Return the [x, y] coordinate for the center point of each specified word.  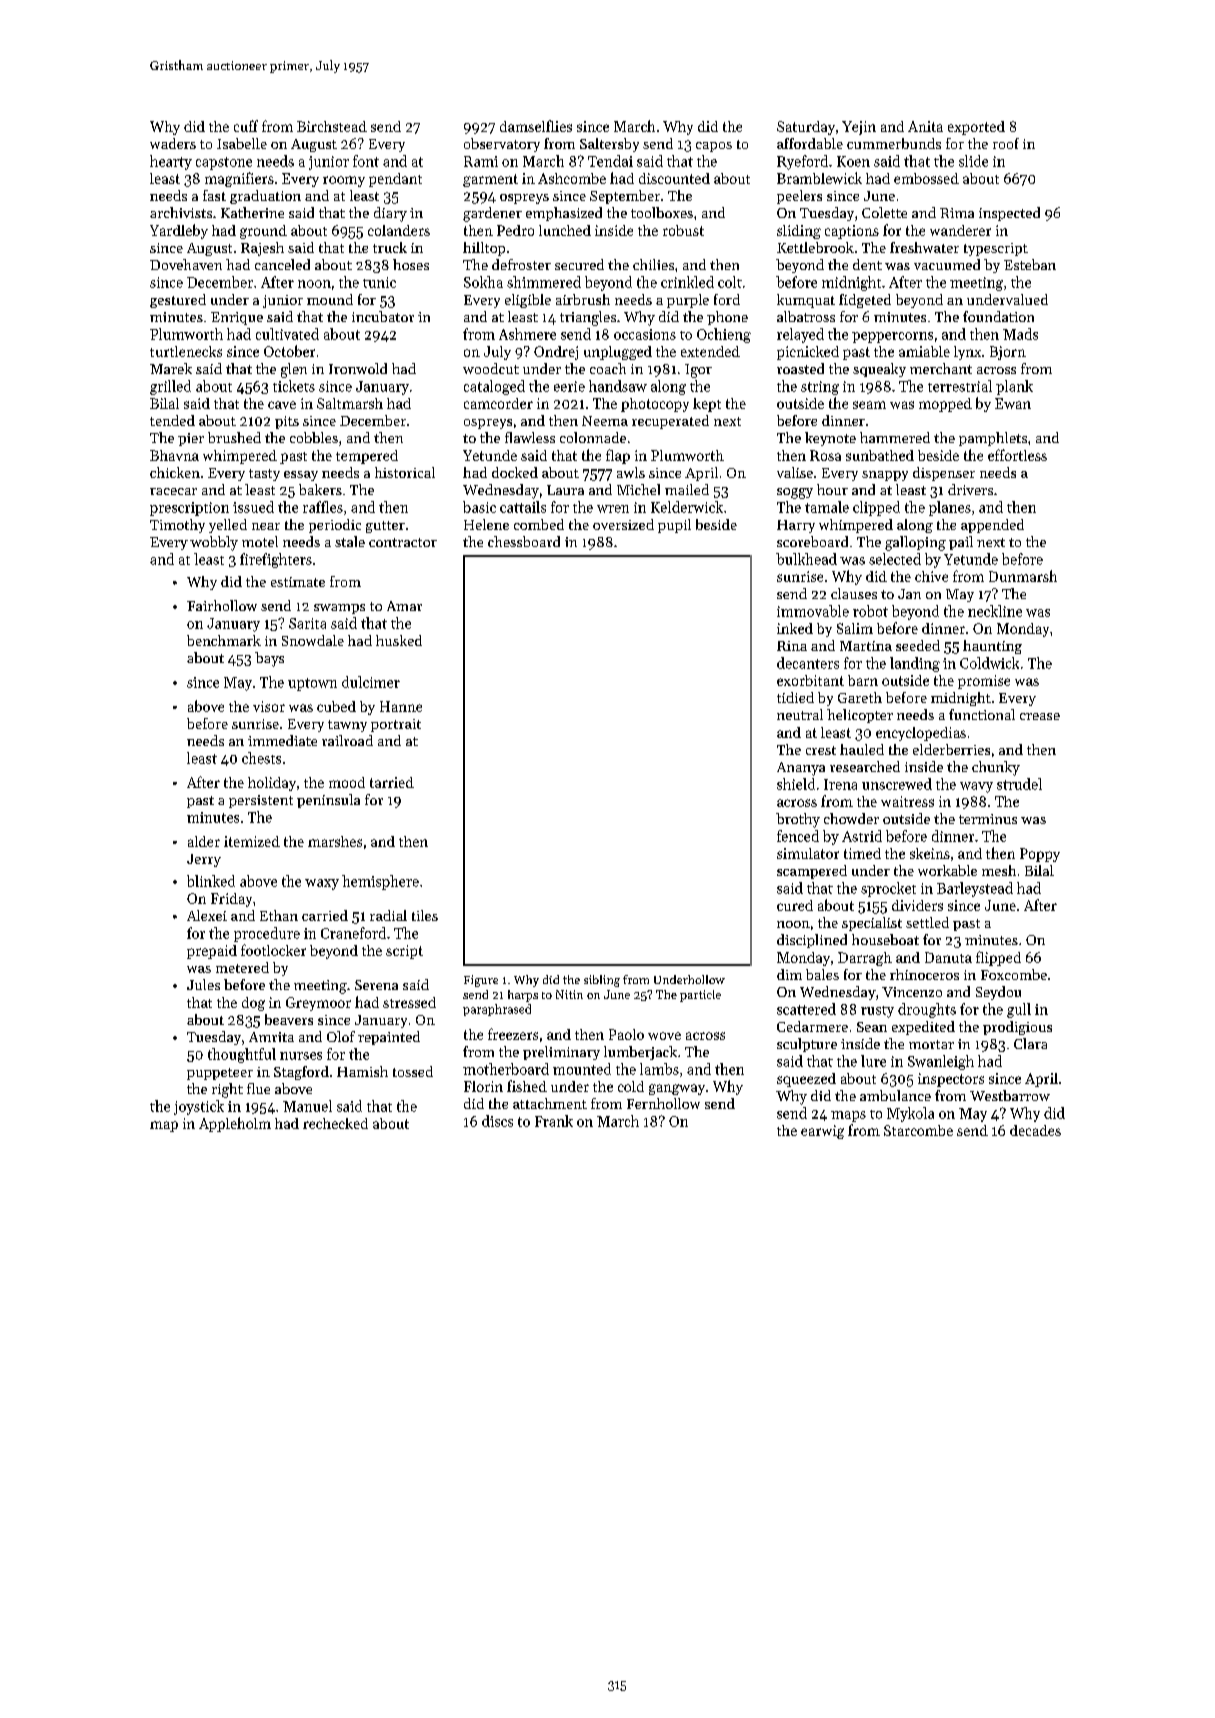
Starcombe [918, 1130]
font [366, 161]
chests [261, 758]
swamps [339, 609]
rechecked [335, 1123]
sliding [799, 232]
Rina [792, 646]
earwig [822, 1132]
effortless [1017, 455]
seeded [918, 645]
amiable [924, 351]
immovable [813, 611]
